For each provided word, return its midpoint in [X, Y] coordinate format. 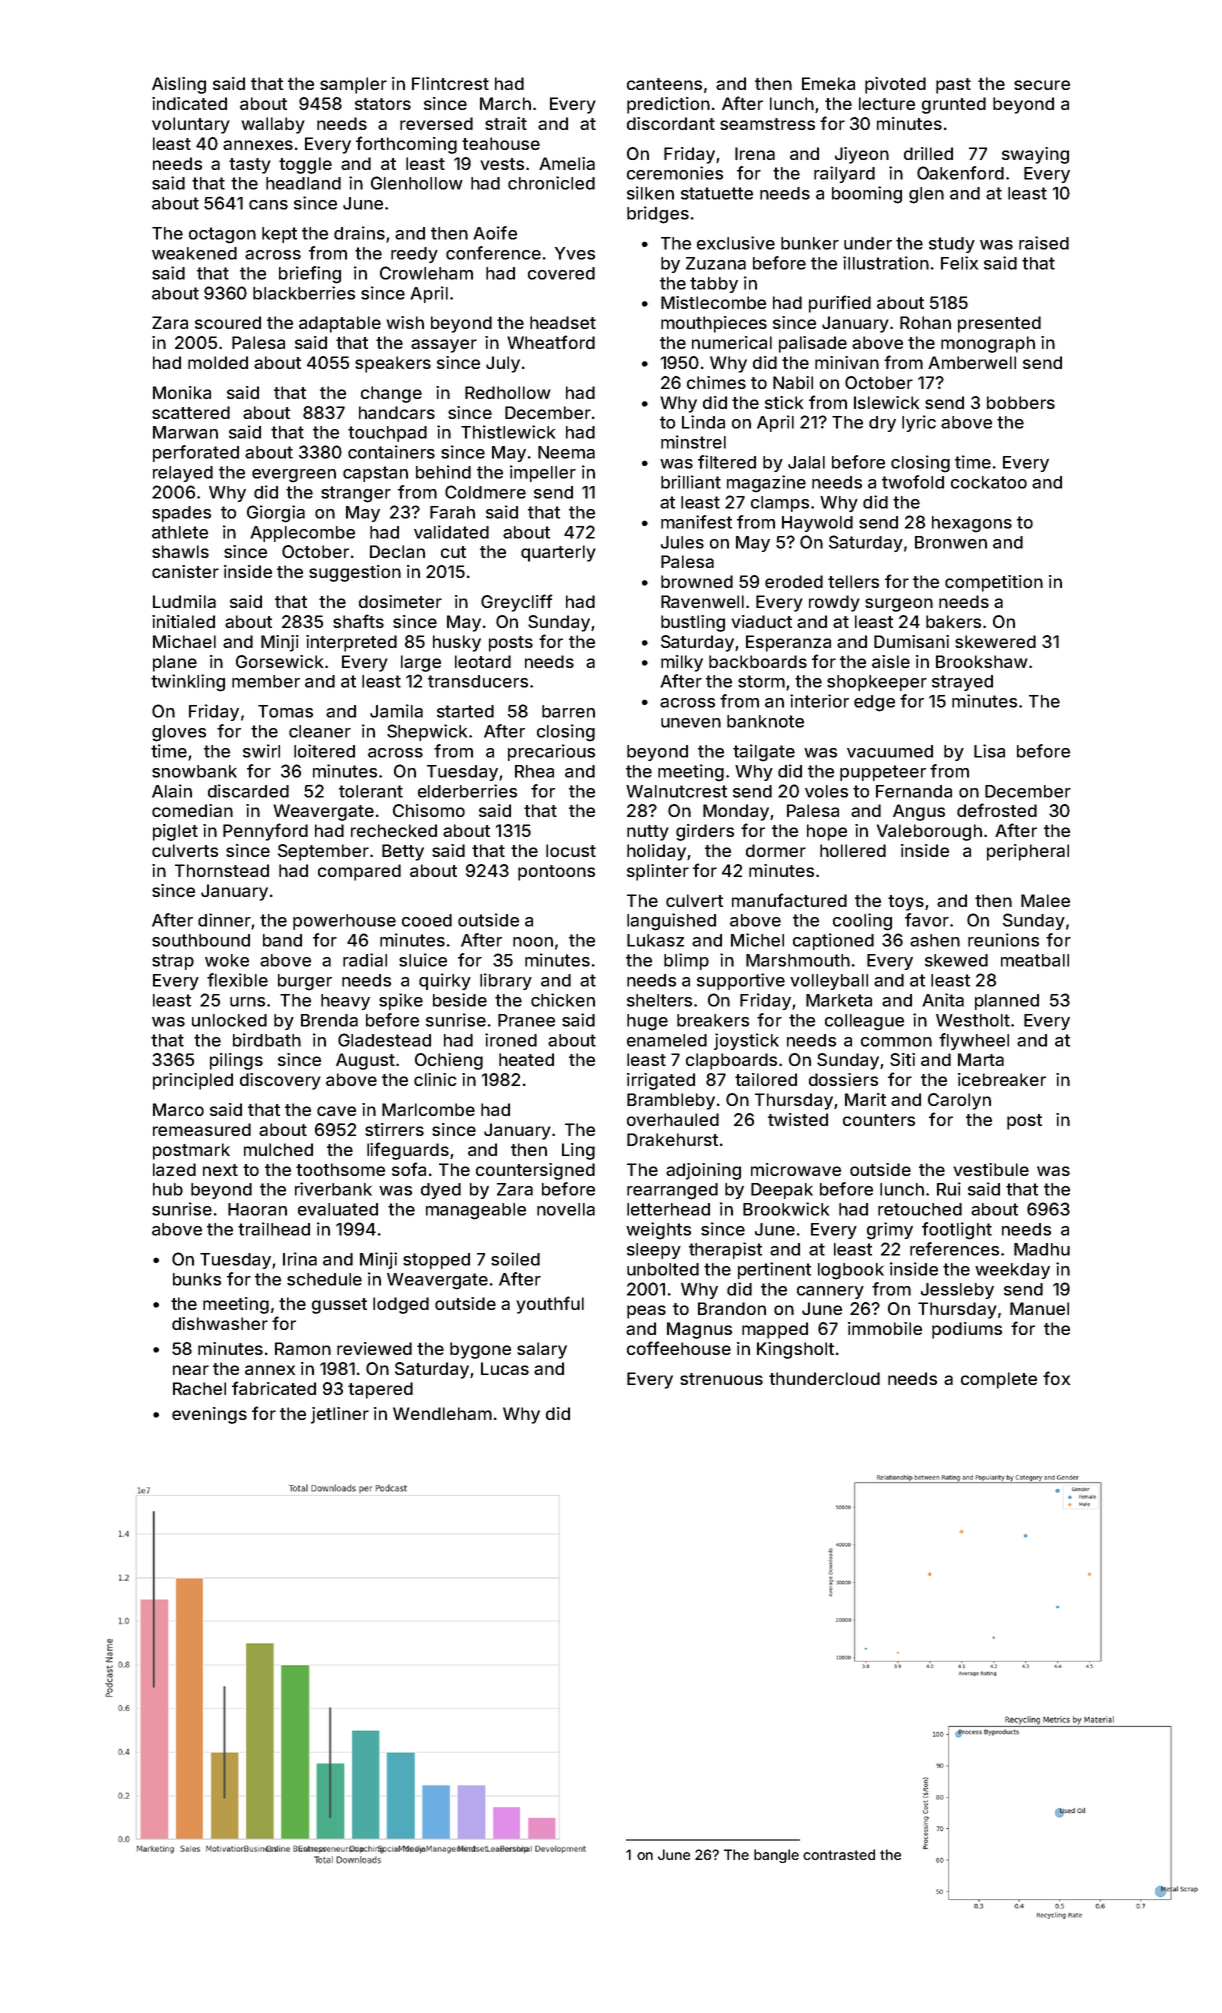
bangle [776, 1856]
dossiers [843, 1079]
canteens [664, 84]
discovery [280, 1081]
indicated [189, 103]
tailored [766, 1079]
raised [1044, 243]
